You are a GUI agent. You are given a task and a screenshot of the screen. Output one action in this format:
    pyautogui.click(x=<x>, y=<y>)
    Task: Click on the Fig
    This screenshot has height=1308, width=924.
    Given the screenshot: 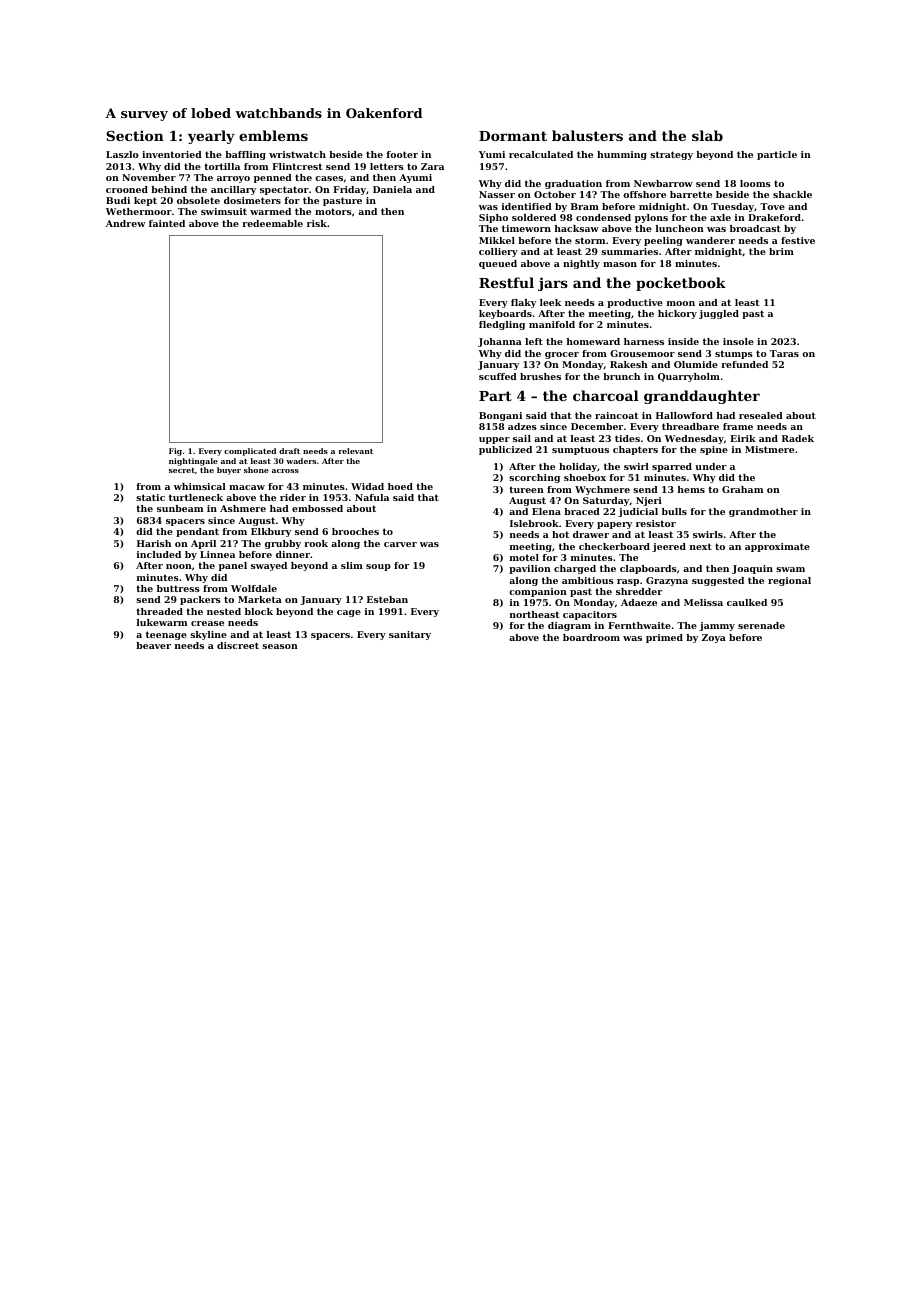 What is the action you would take?
    pyautogui.click(x=175, y=452)
